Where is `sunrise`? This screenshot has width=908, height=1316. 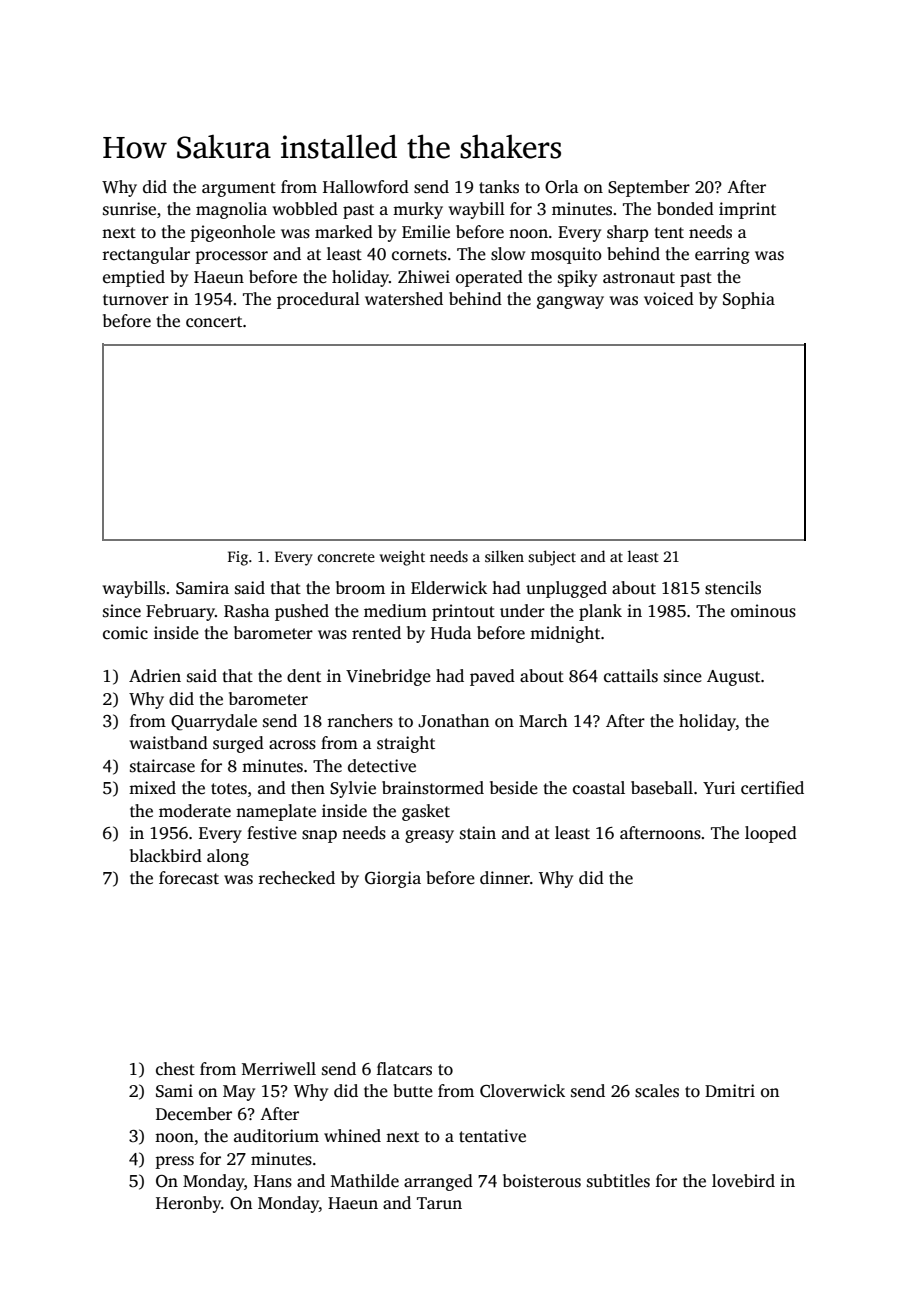
sunrise is located at coordinates (129, 209).
